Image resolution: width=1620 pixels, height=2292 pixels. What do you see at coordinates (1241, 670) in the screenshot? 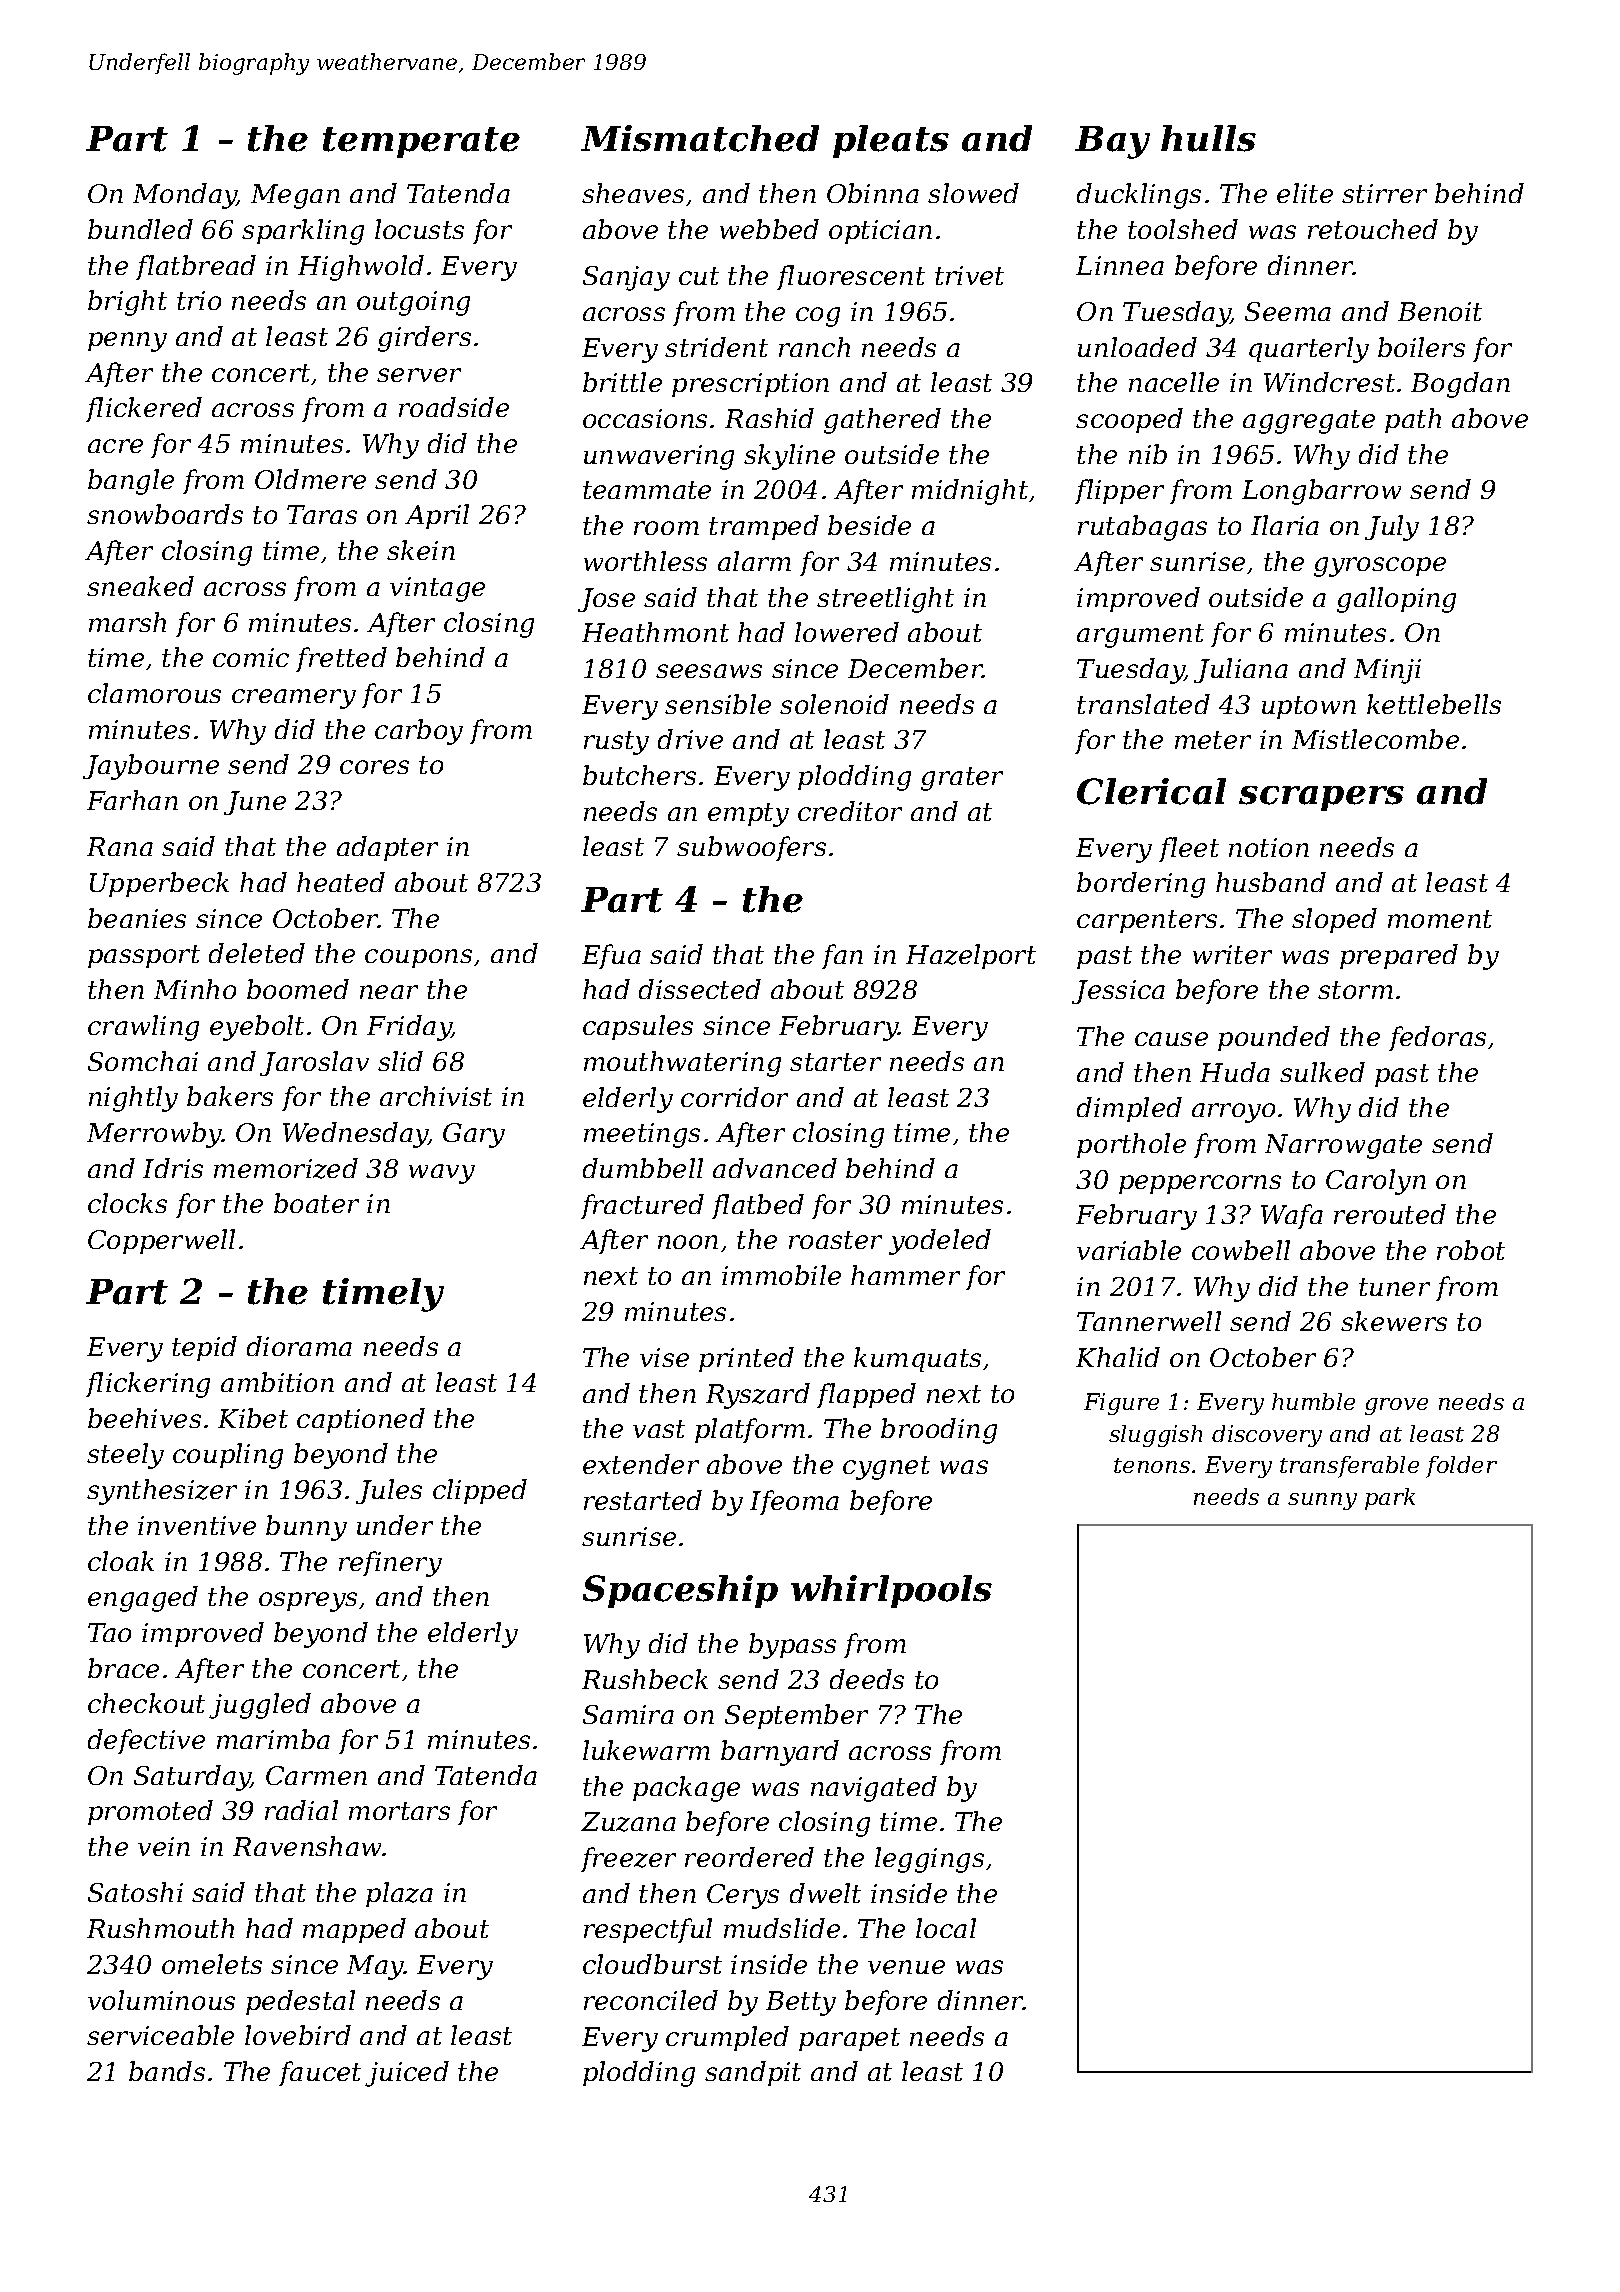
I see `Juliana` at bounding box center [1241, 670].
